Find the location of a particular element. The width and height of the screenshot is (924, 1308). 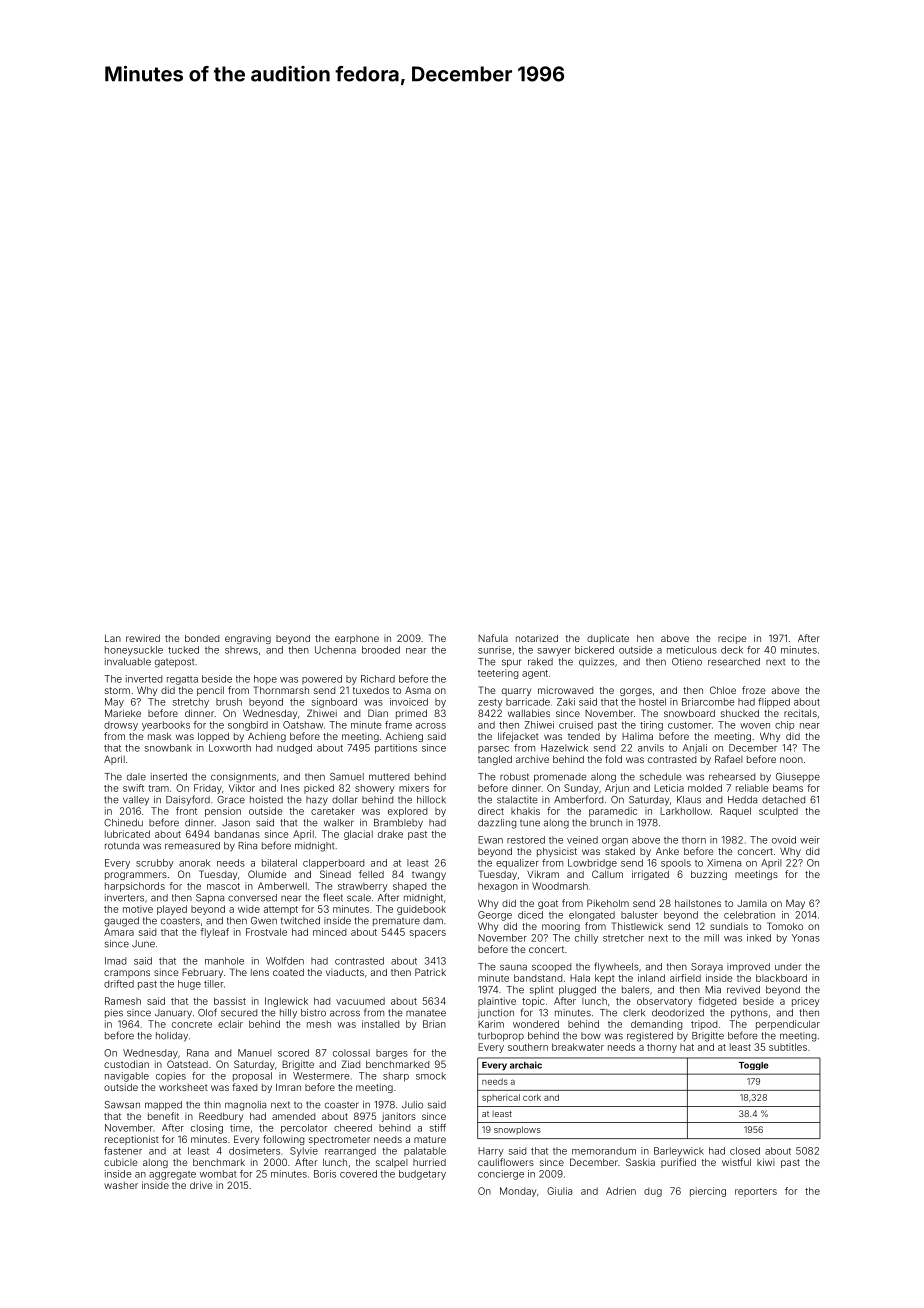

spacers is located at coordinates (428, 934).
